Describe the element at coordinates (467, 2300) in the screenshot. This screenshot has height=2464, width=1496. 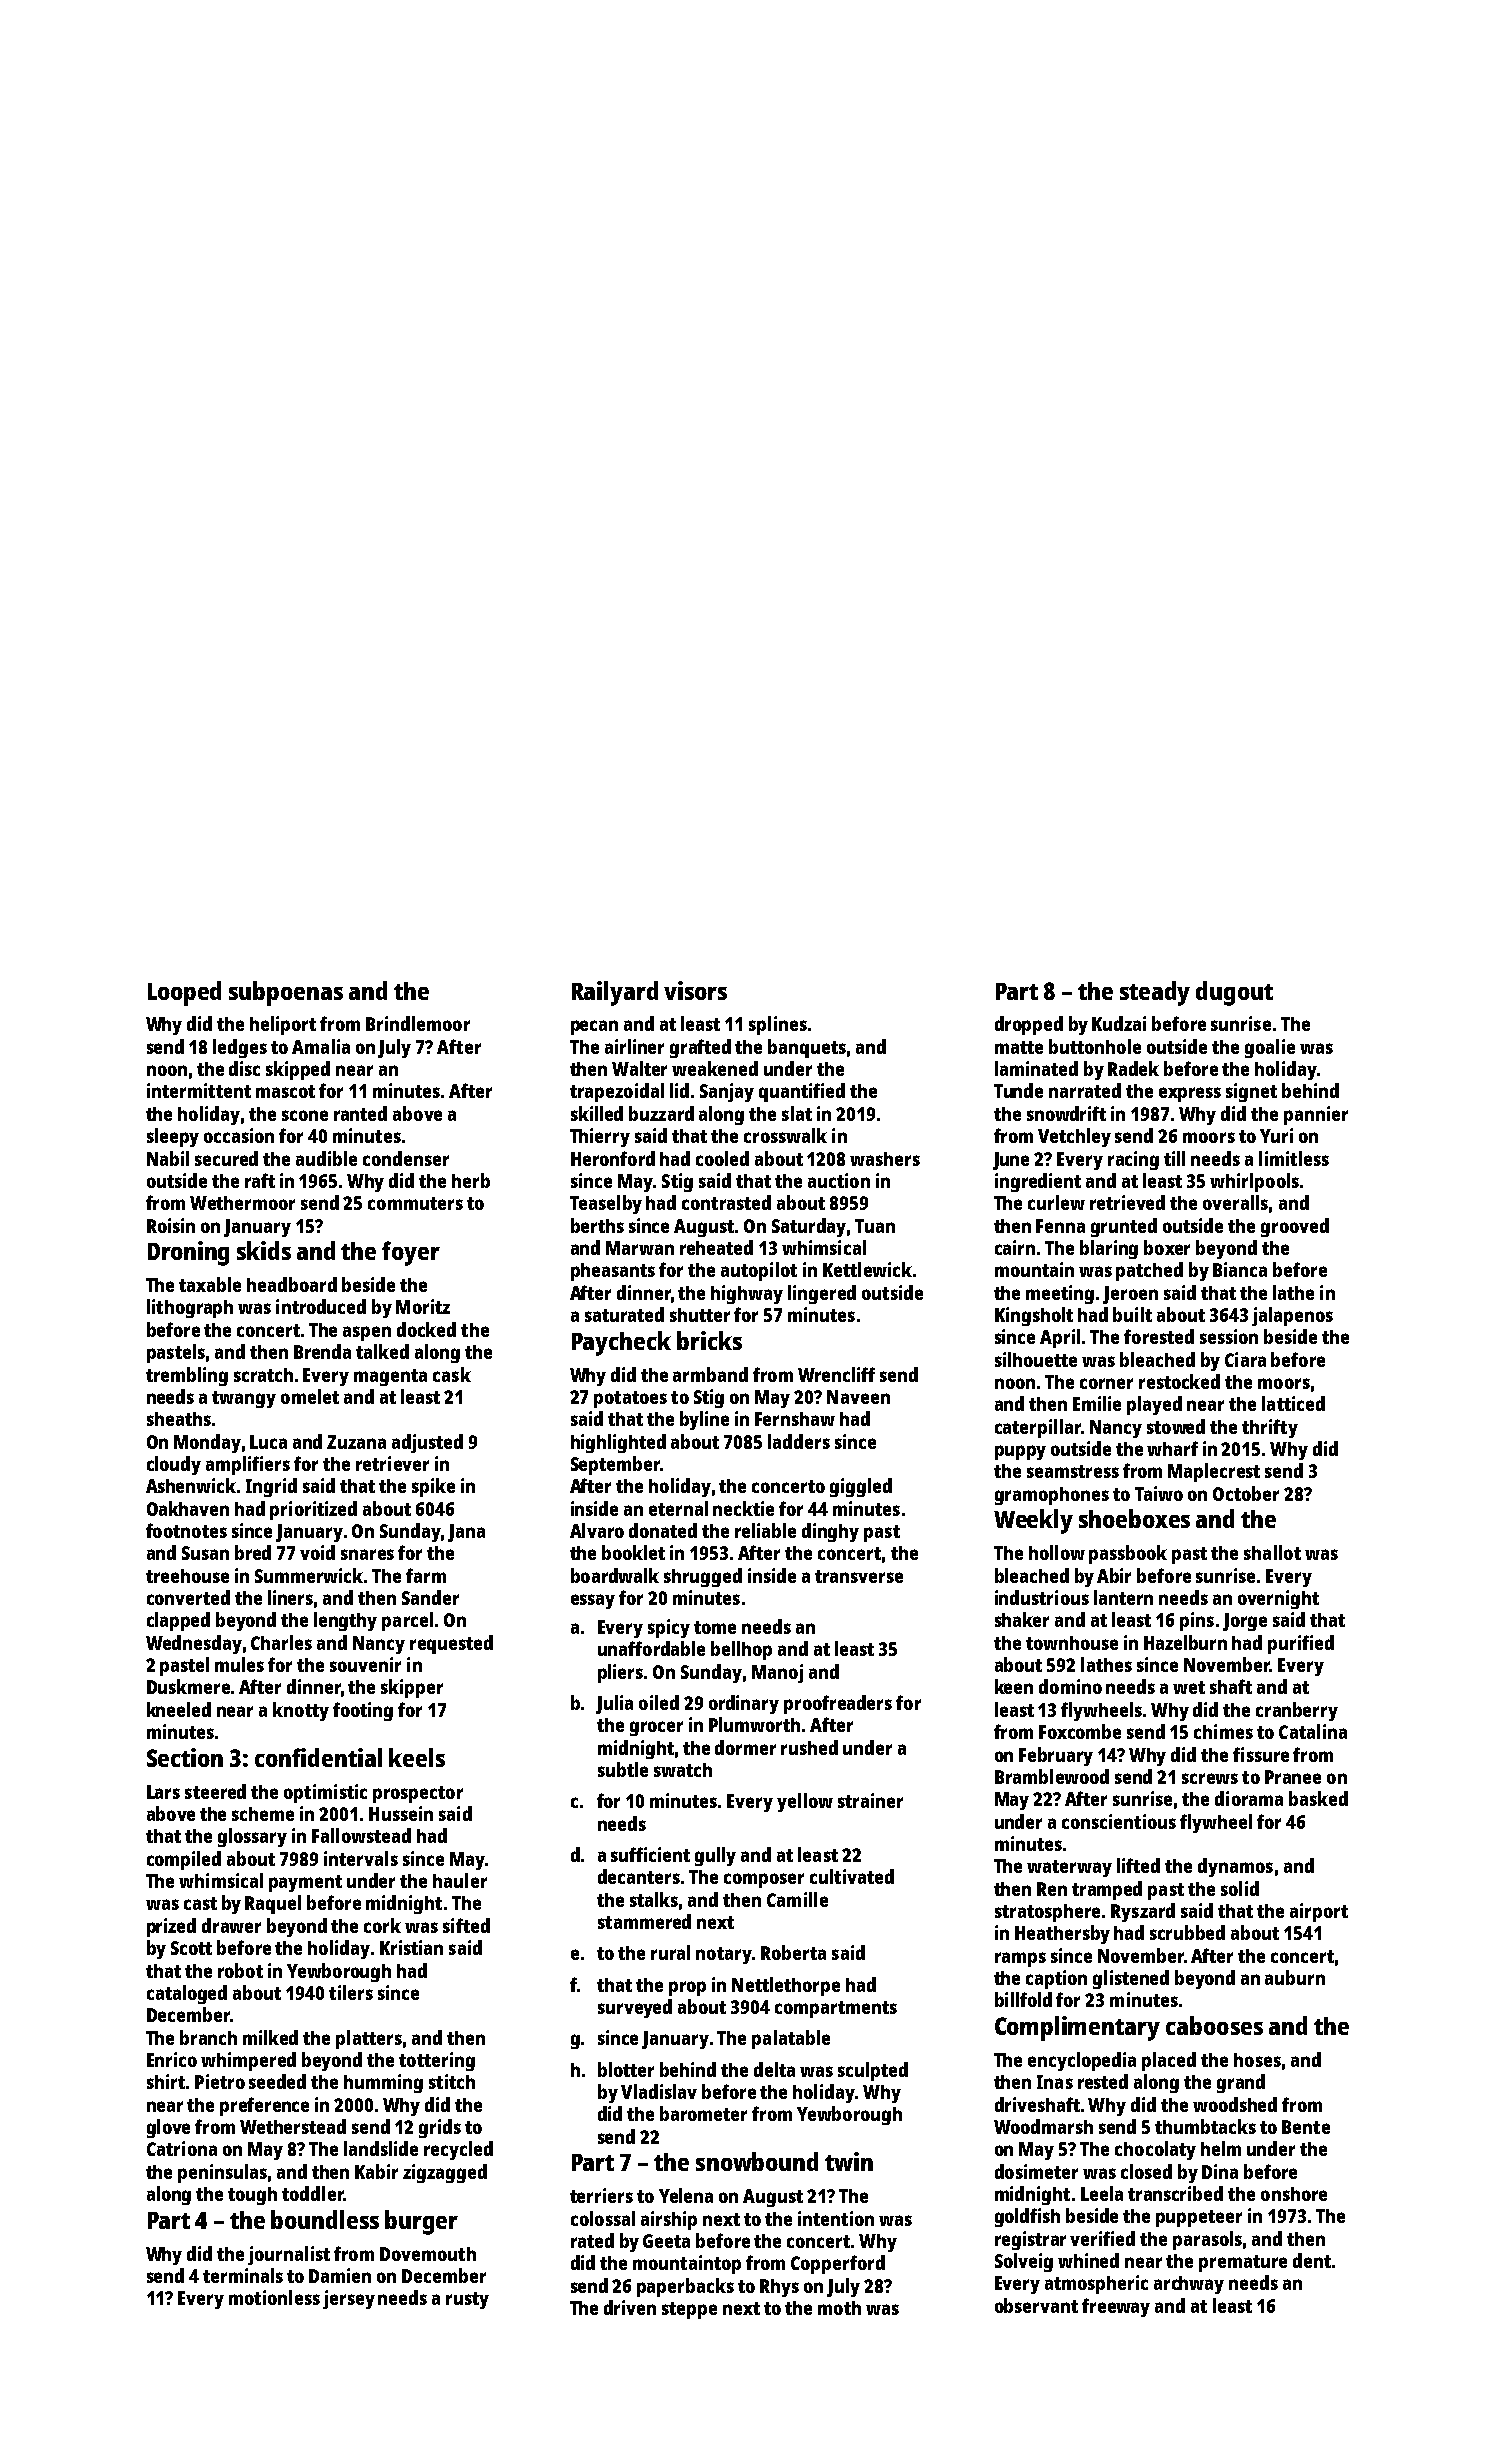
I see `rusty` at that location.
